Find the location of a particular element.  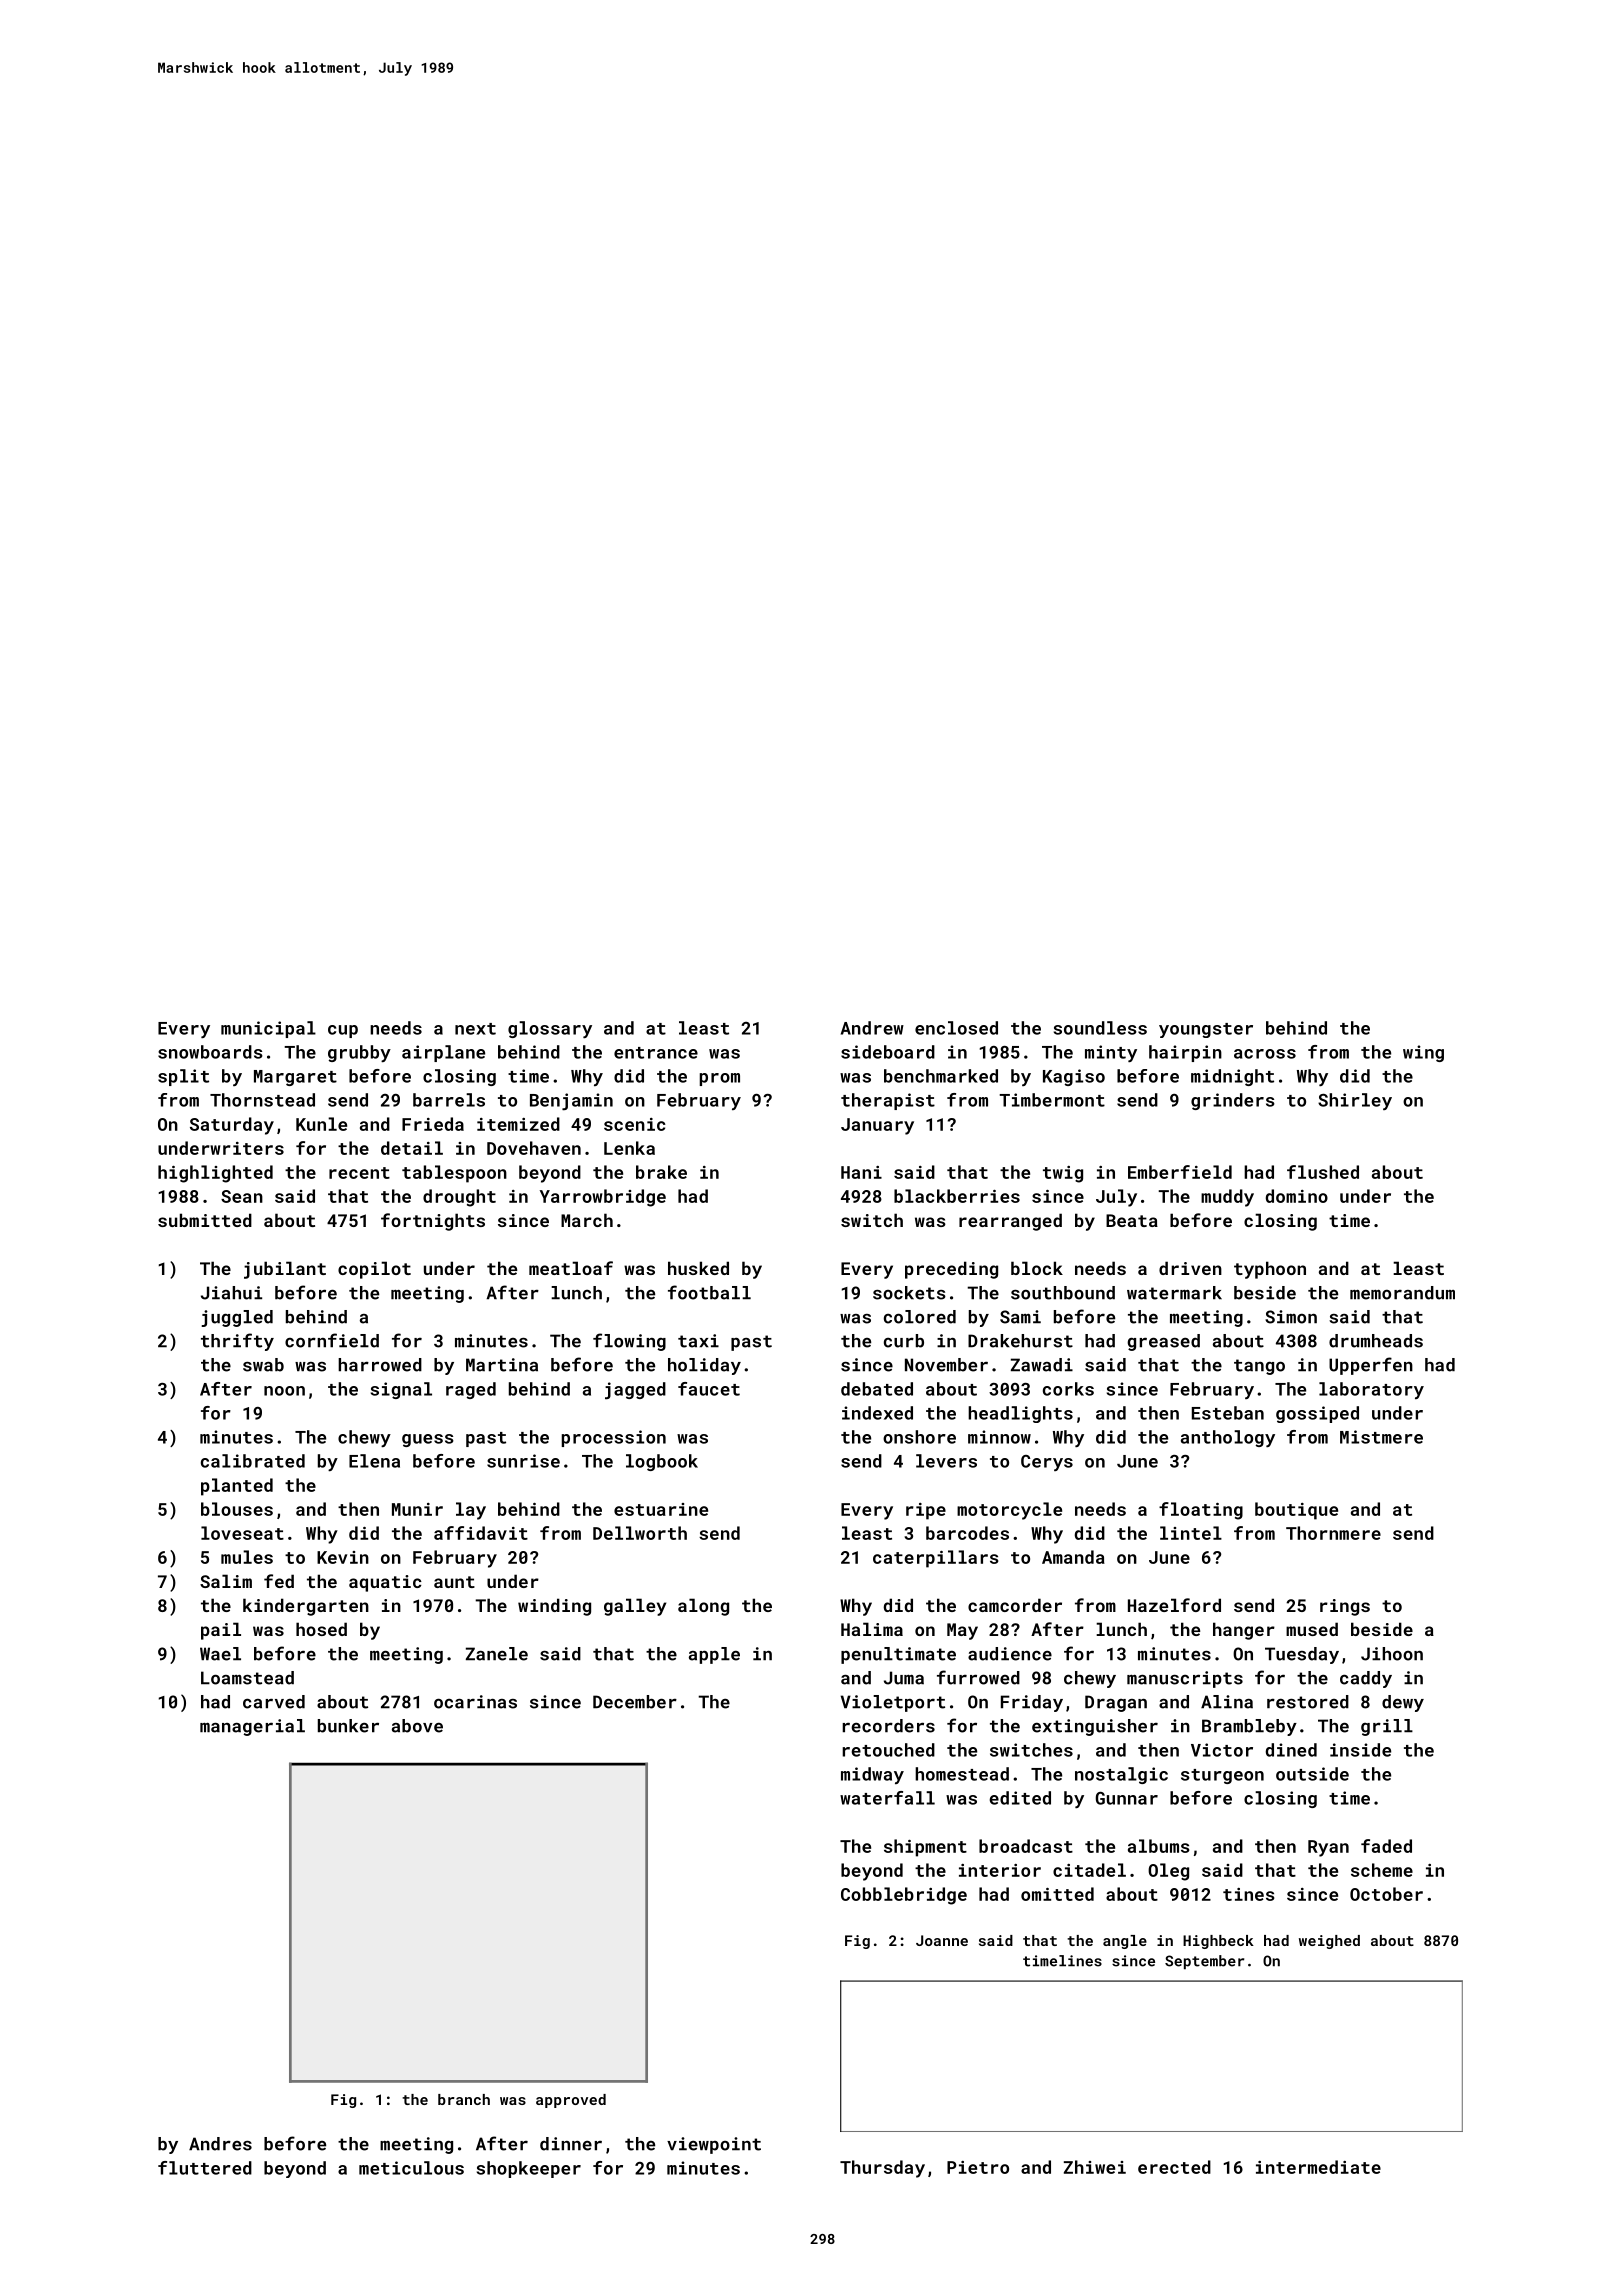

Joanne is located at coordinates (942, 1940).
